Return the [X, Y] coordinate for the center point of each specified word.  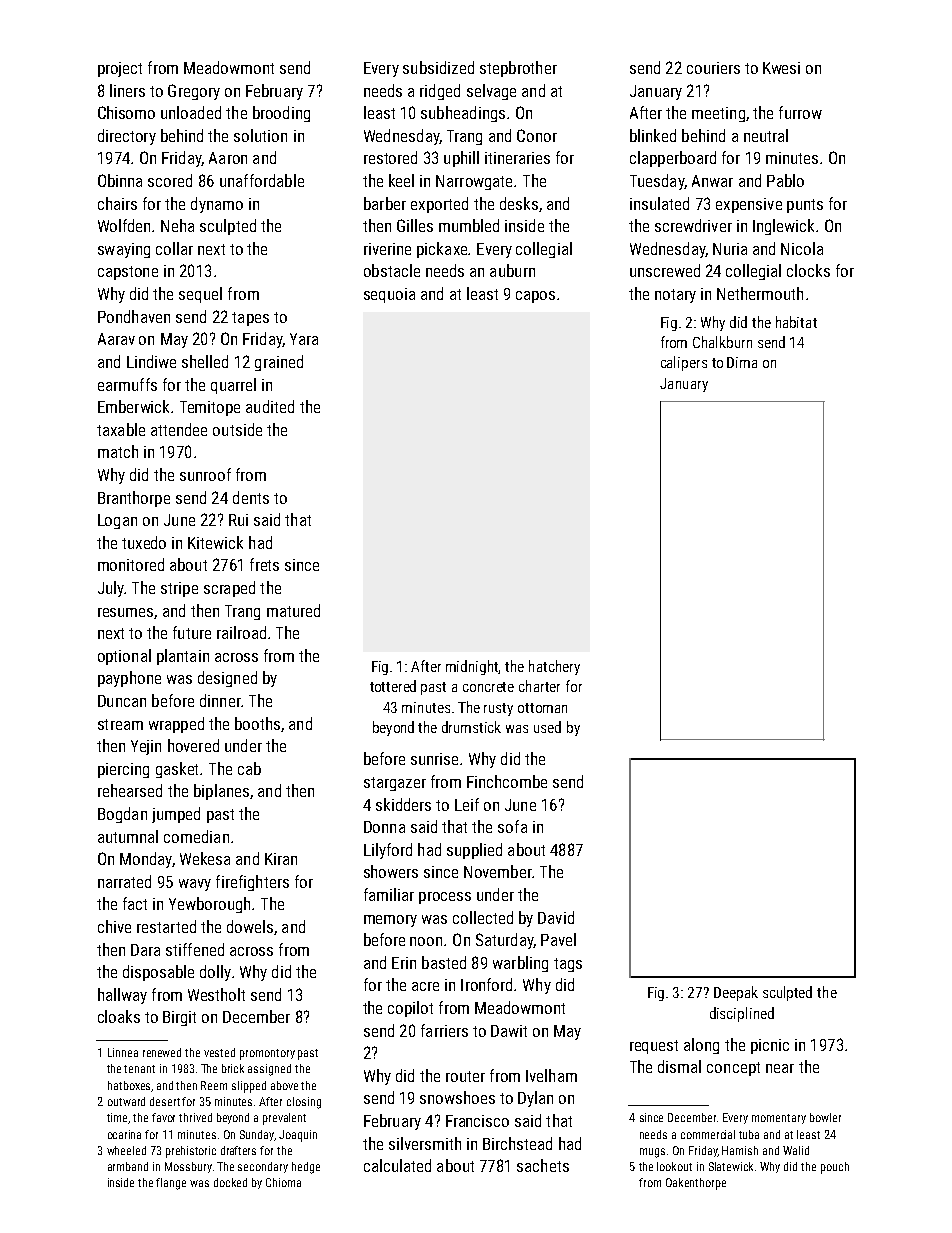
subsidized [438, 67]
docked [230, 1182]
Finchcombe [507, 781]
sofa [512, 826]
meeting [718, 114]
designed [227, 679]
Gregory [194, 92]
